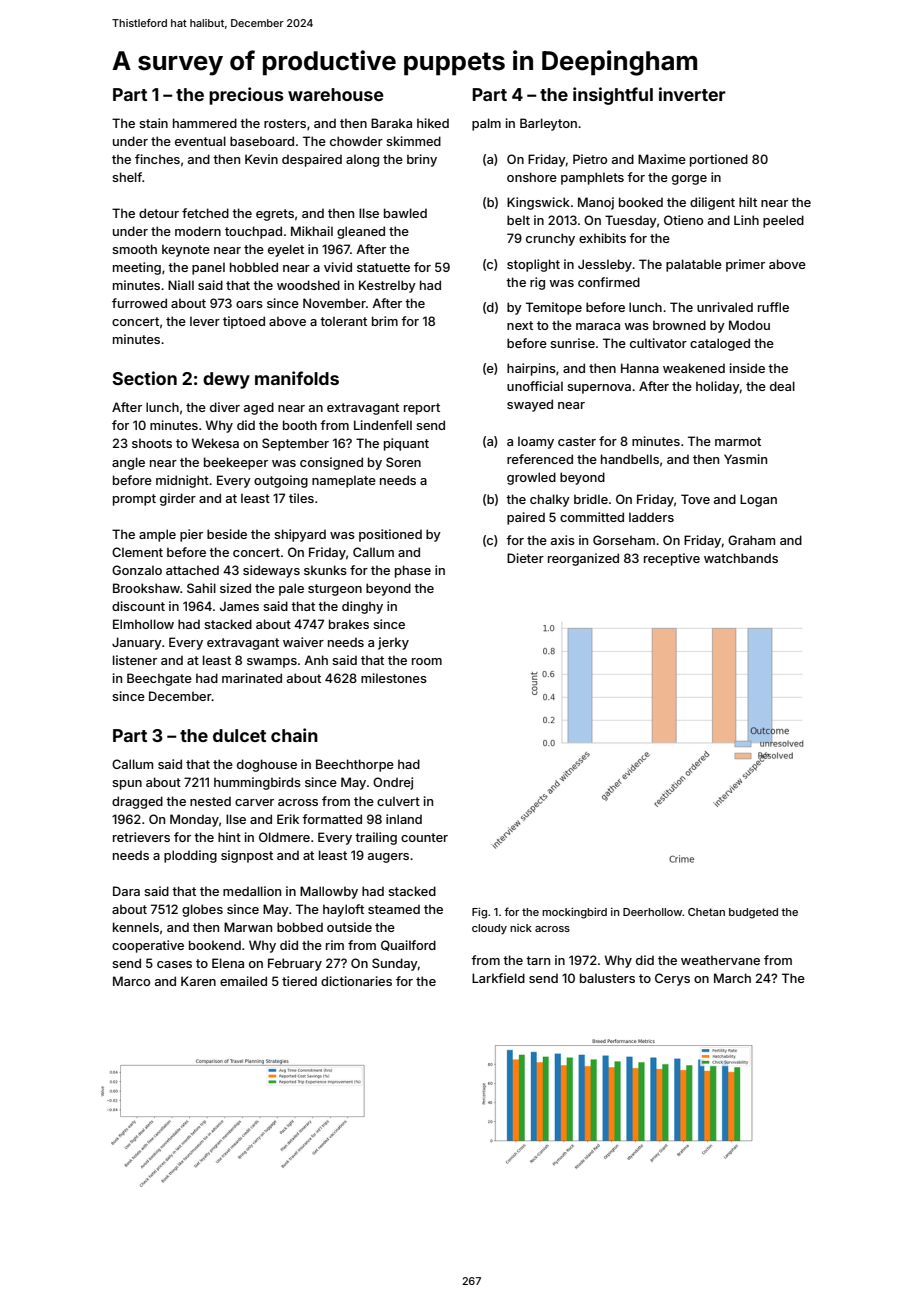 The height and width of the screenshot is (1308, 924). What do you see at coordinates (427, 661) in the screenshot?
I see `room` at bounding box center [427, 661].
